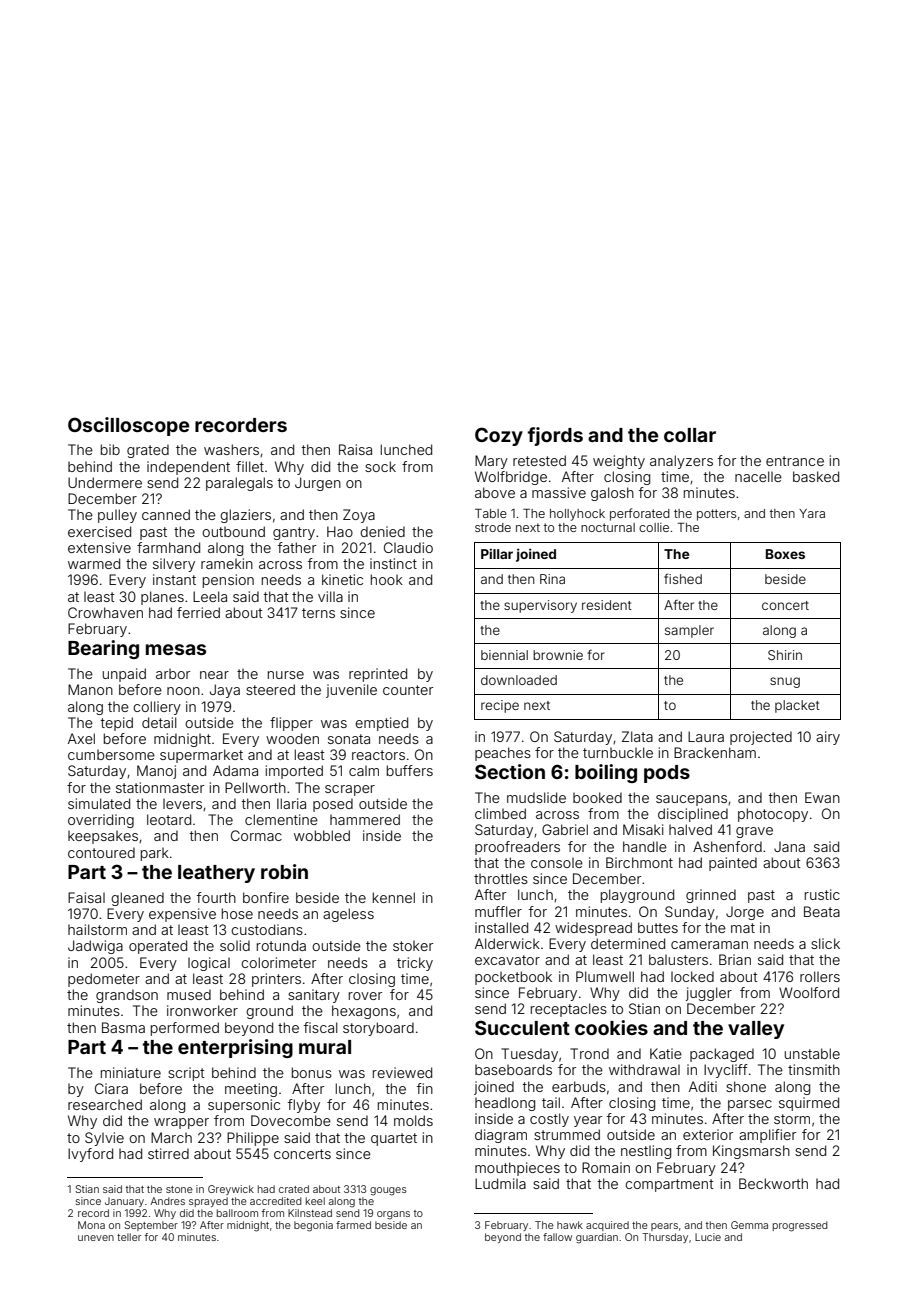 The image size is (908, 1316). Describe the element at coordinates (253, 1139) in the screenshot. I see `Philippe` at that location.
